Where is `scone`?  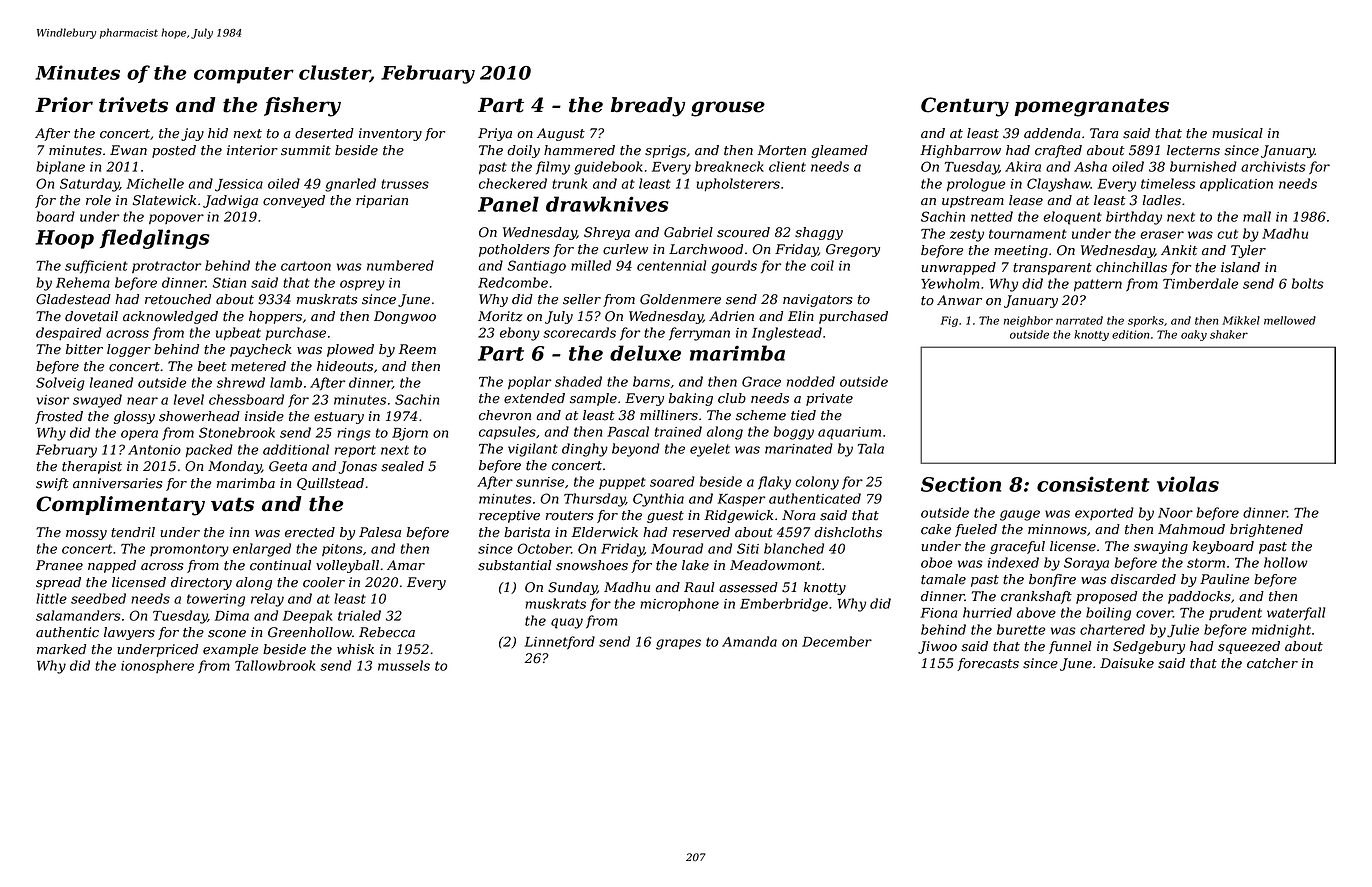 scone is located at coordinates (227, 634).
